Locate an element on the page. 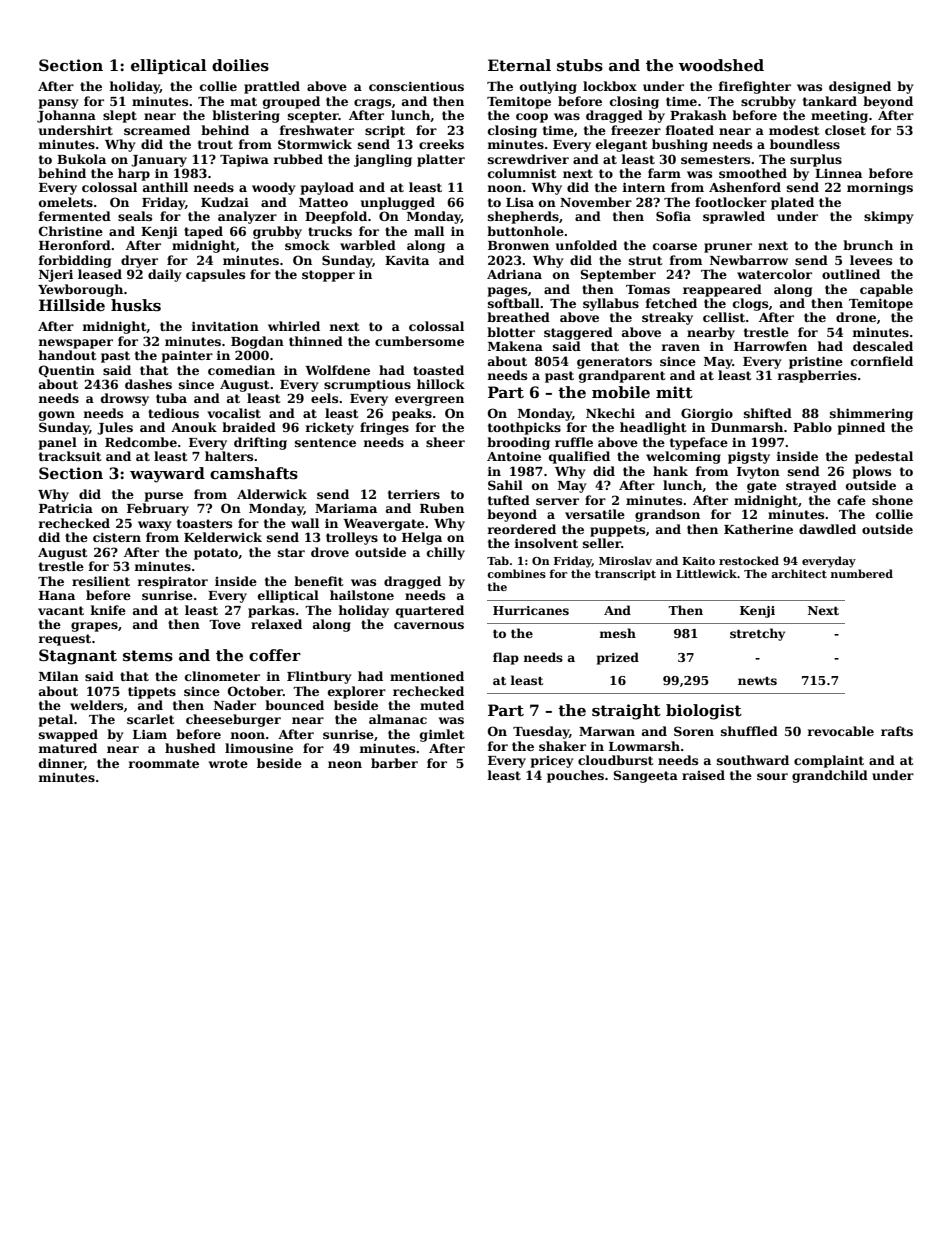 Image resolution: width=952 pixels, height=1233 pixels. pigsty is located at coordinates (749, 457).
